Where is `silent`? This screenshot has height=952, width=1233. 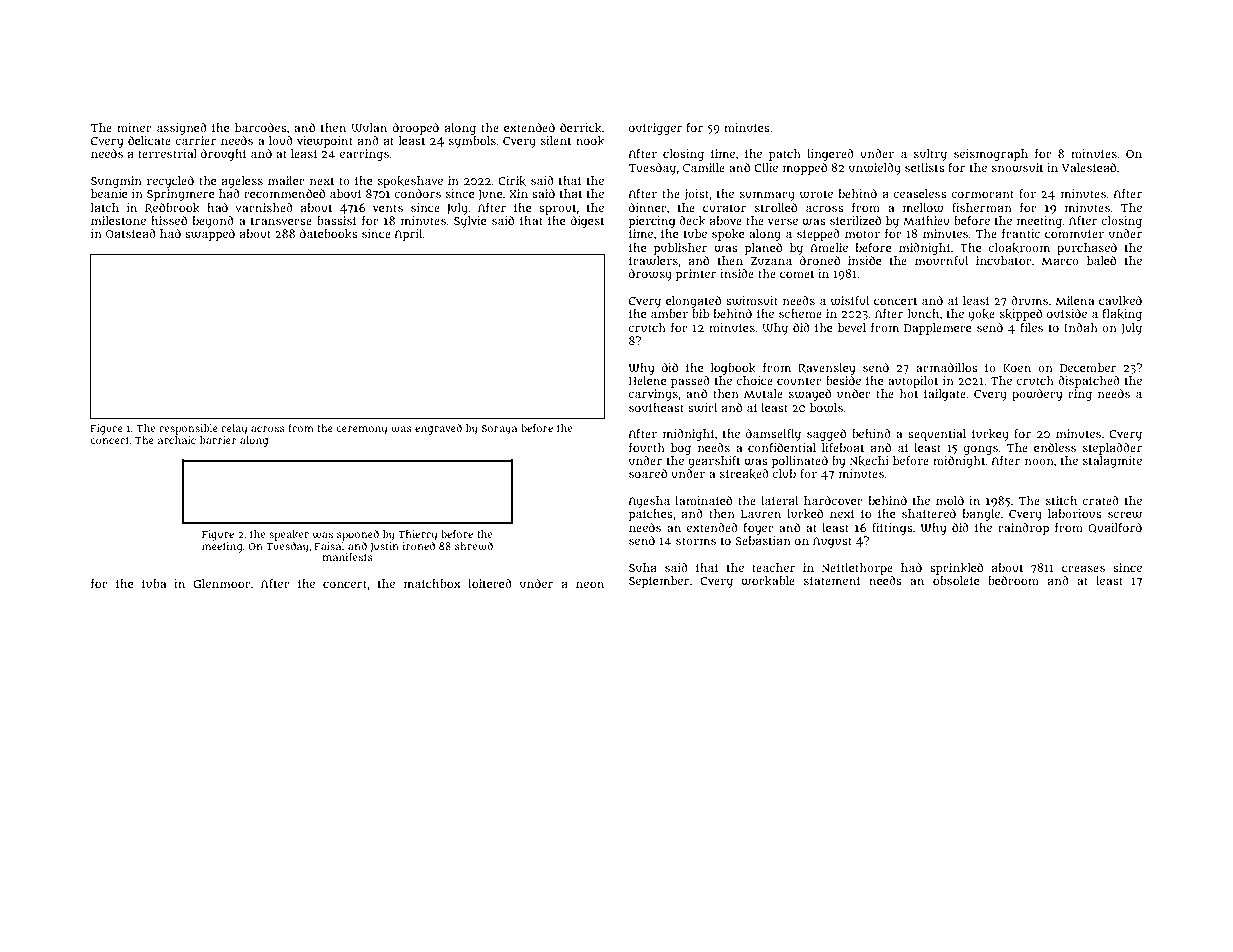 silent is located at coordinates (556, 140).
